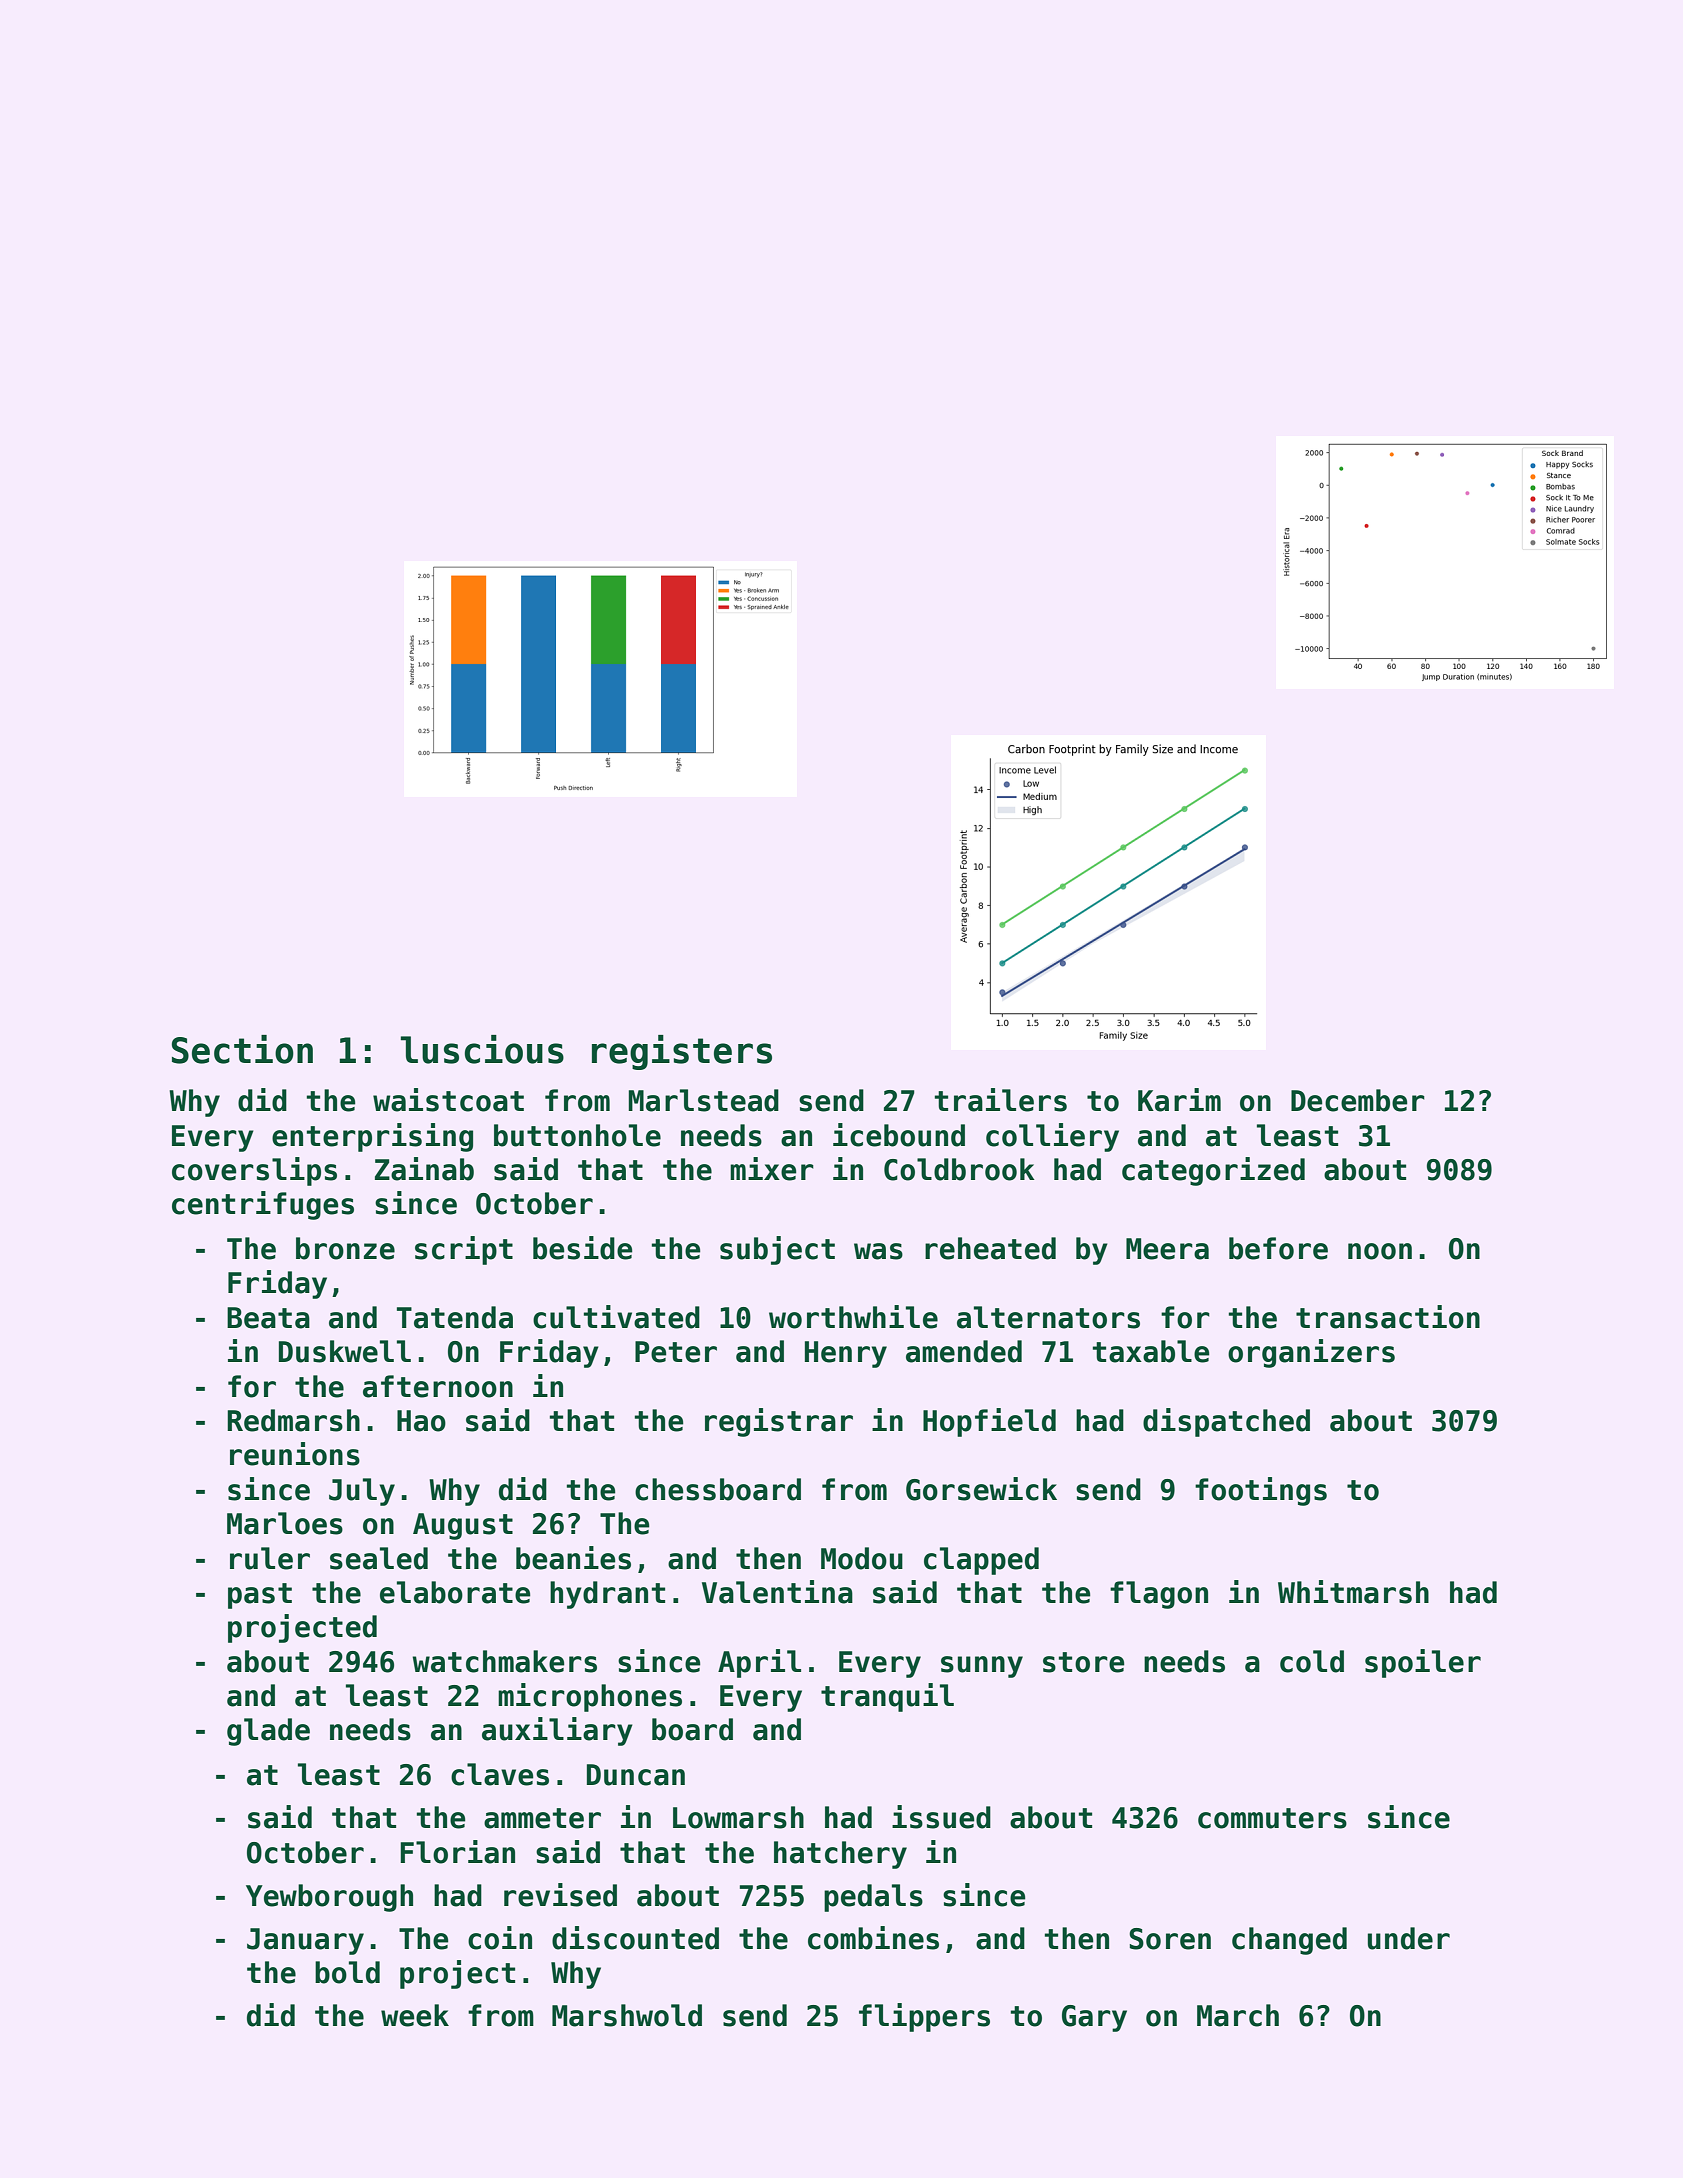 Image resolution: width=1683 pixels, height=2178 pixels. I want to click on combines, so click(873, 1938).
